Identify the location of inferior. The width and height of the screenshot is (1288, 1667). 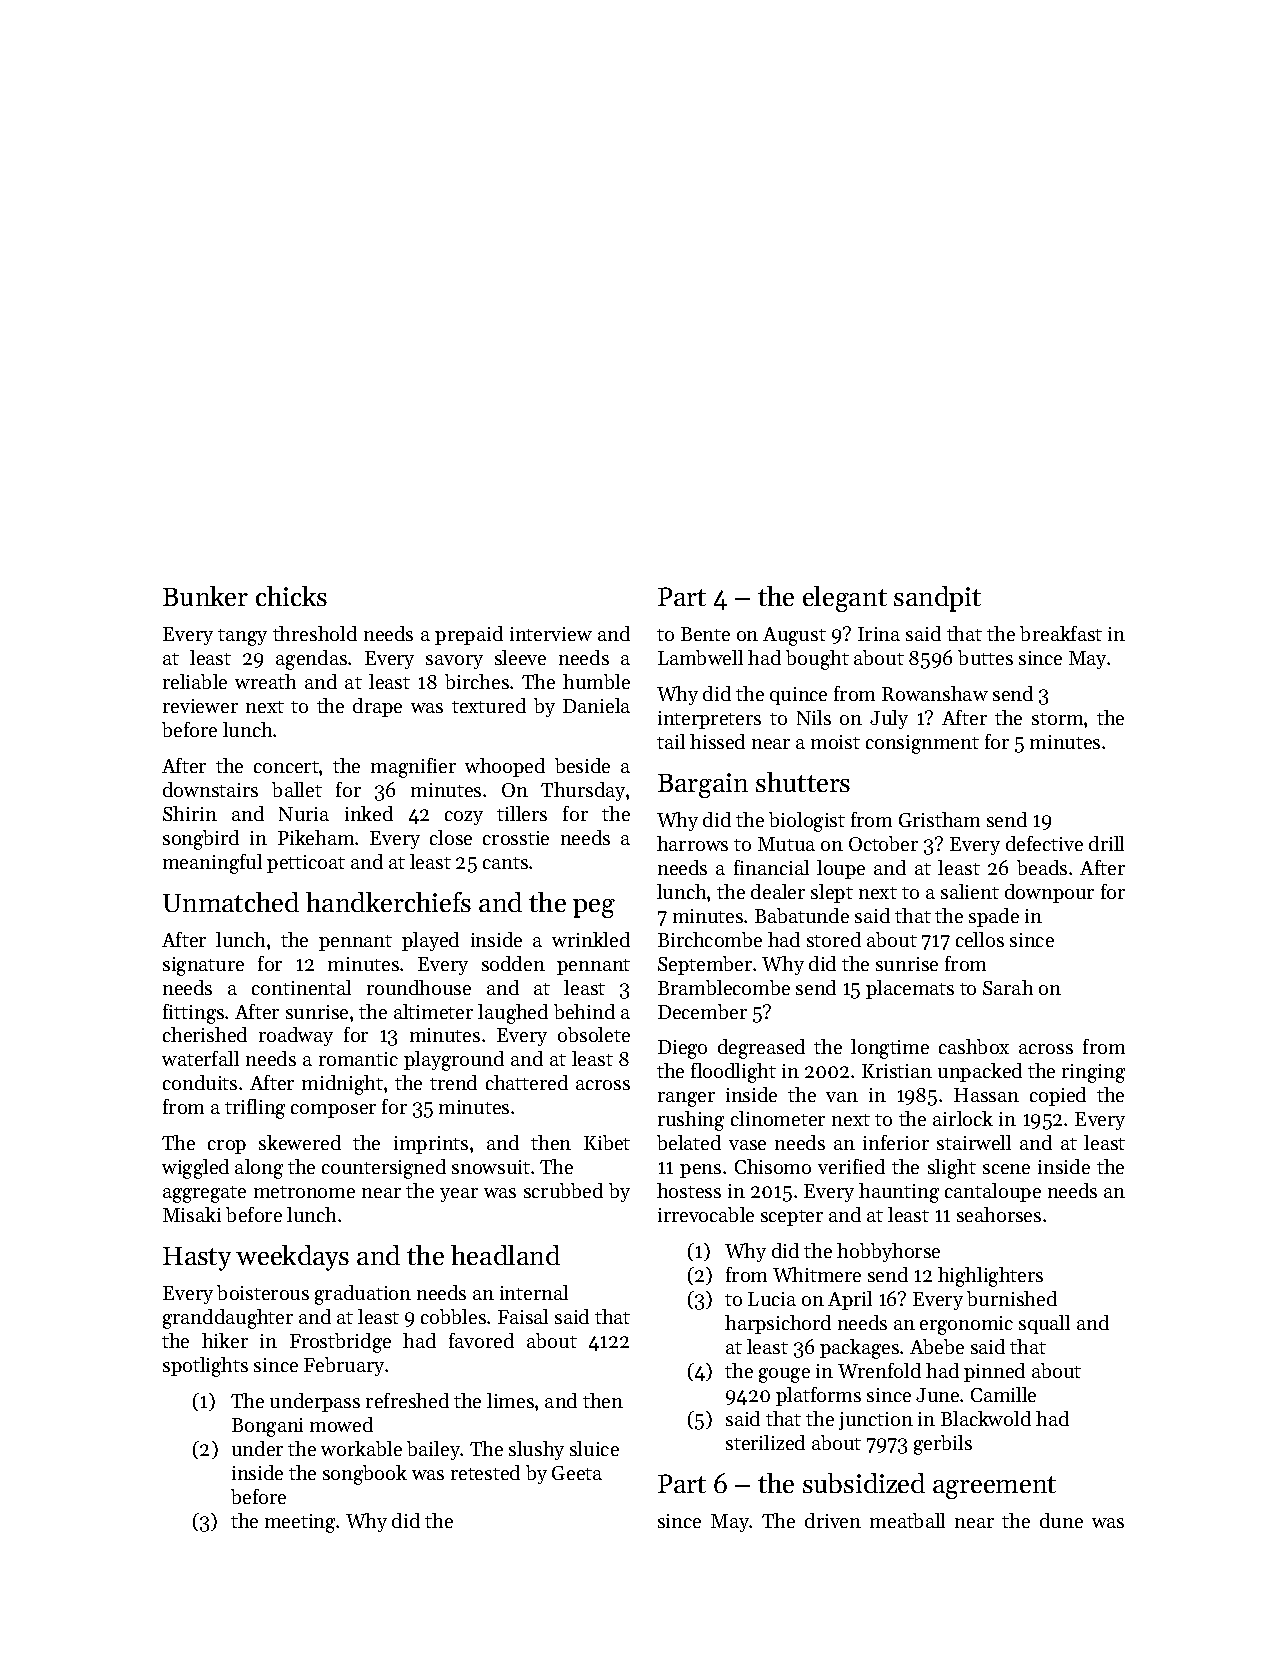
(896, 1142).
